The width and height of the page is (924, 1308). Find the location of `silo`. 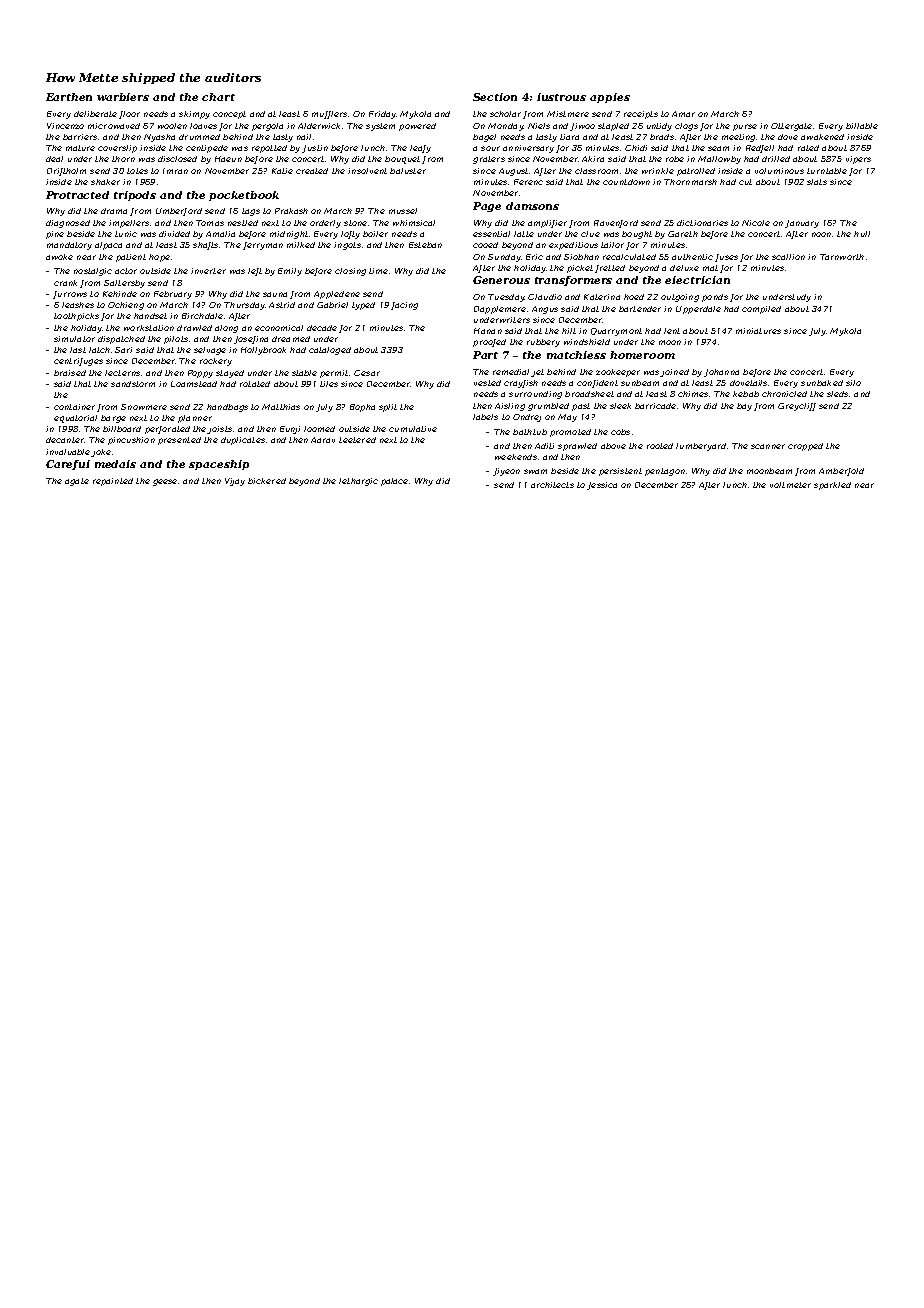

silo is located at coordinates (853, 383).
